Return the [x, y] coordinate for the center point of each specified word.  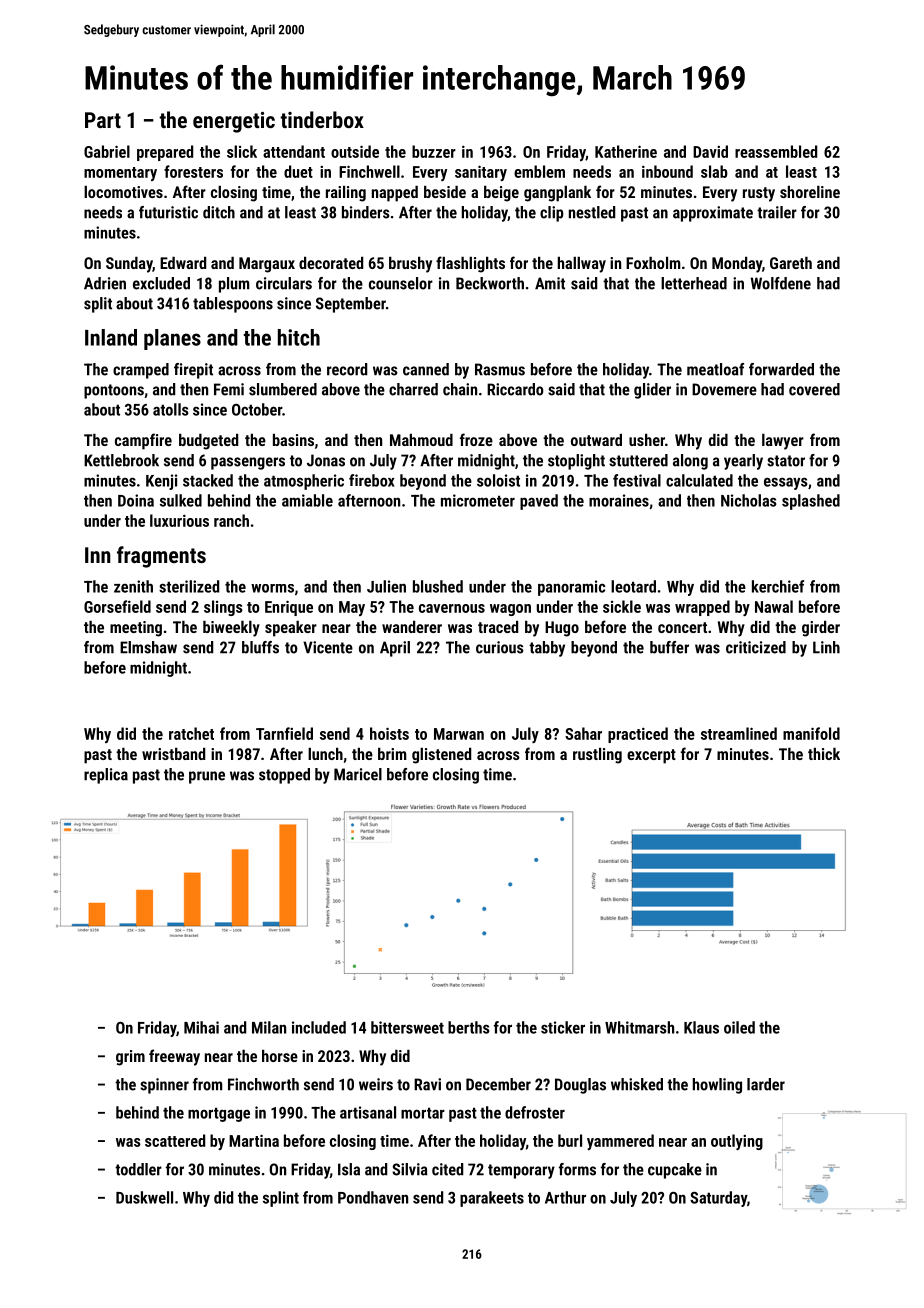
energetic [234, 122]
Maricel [358, 774]
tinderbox [322, 119]
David [710, 151]
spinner [164, 1086]
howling [717, 1086]
